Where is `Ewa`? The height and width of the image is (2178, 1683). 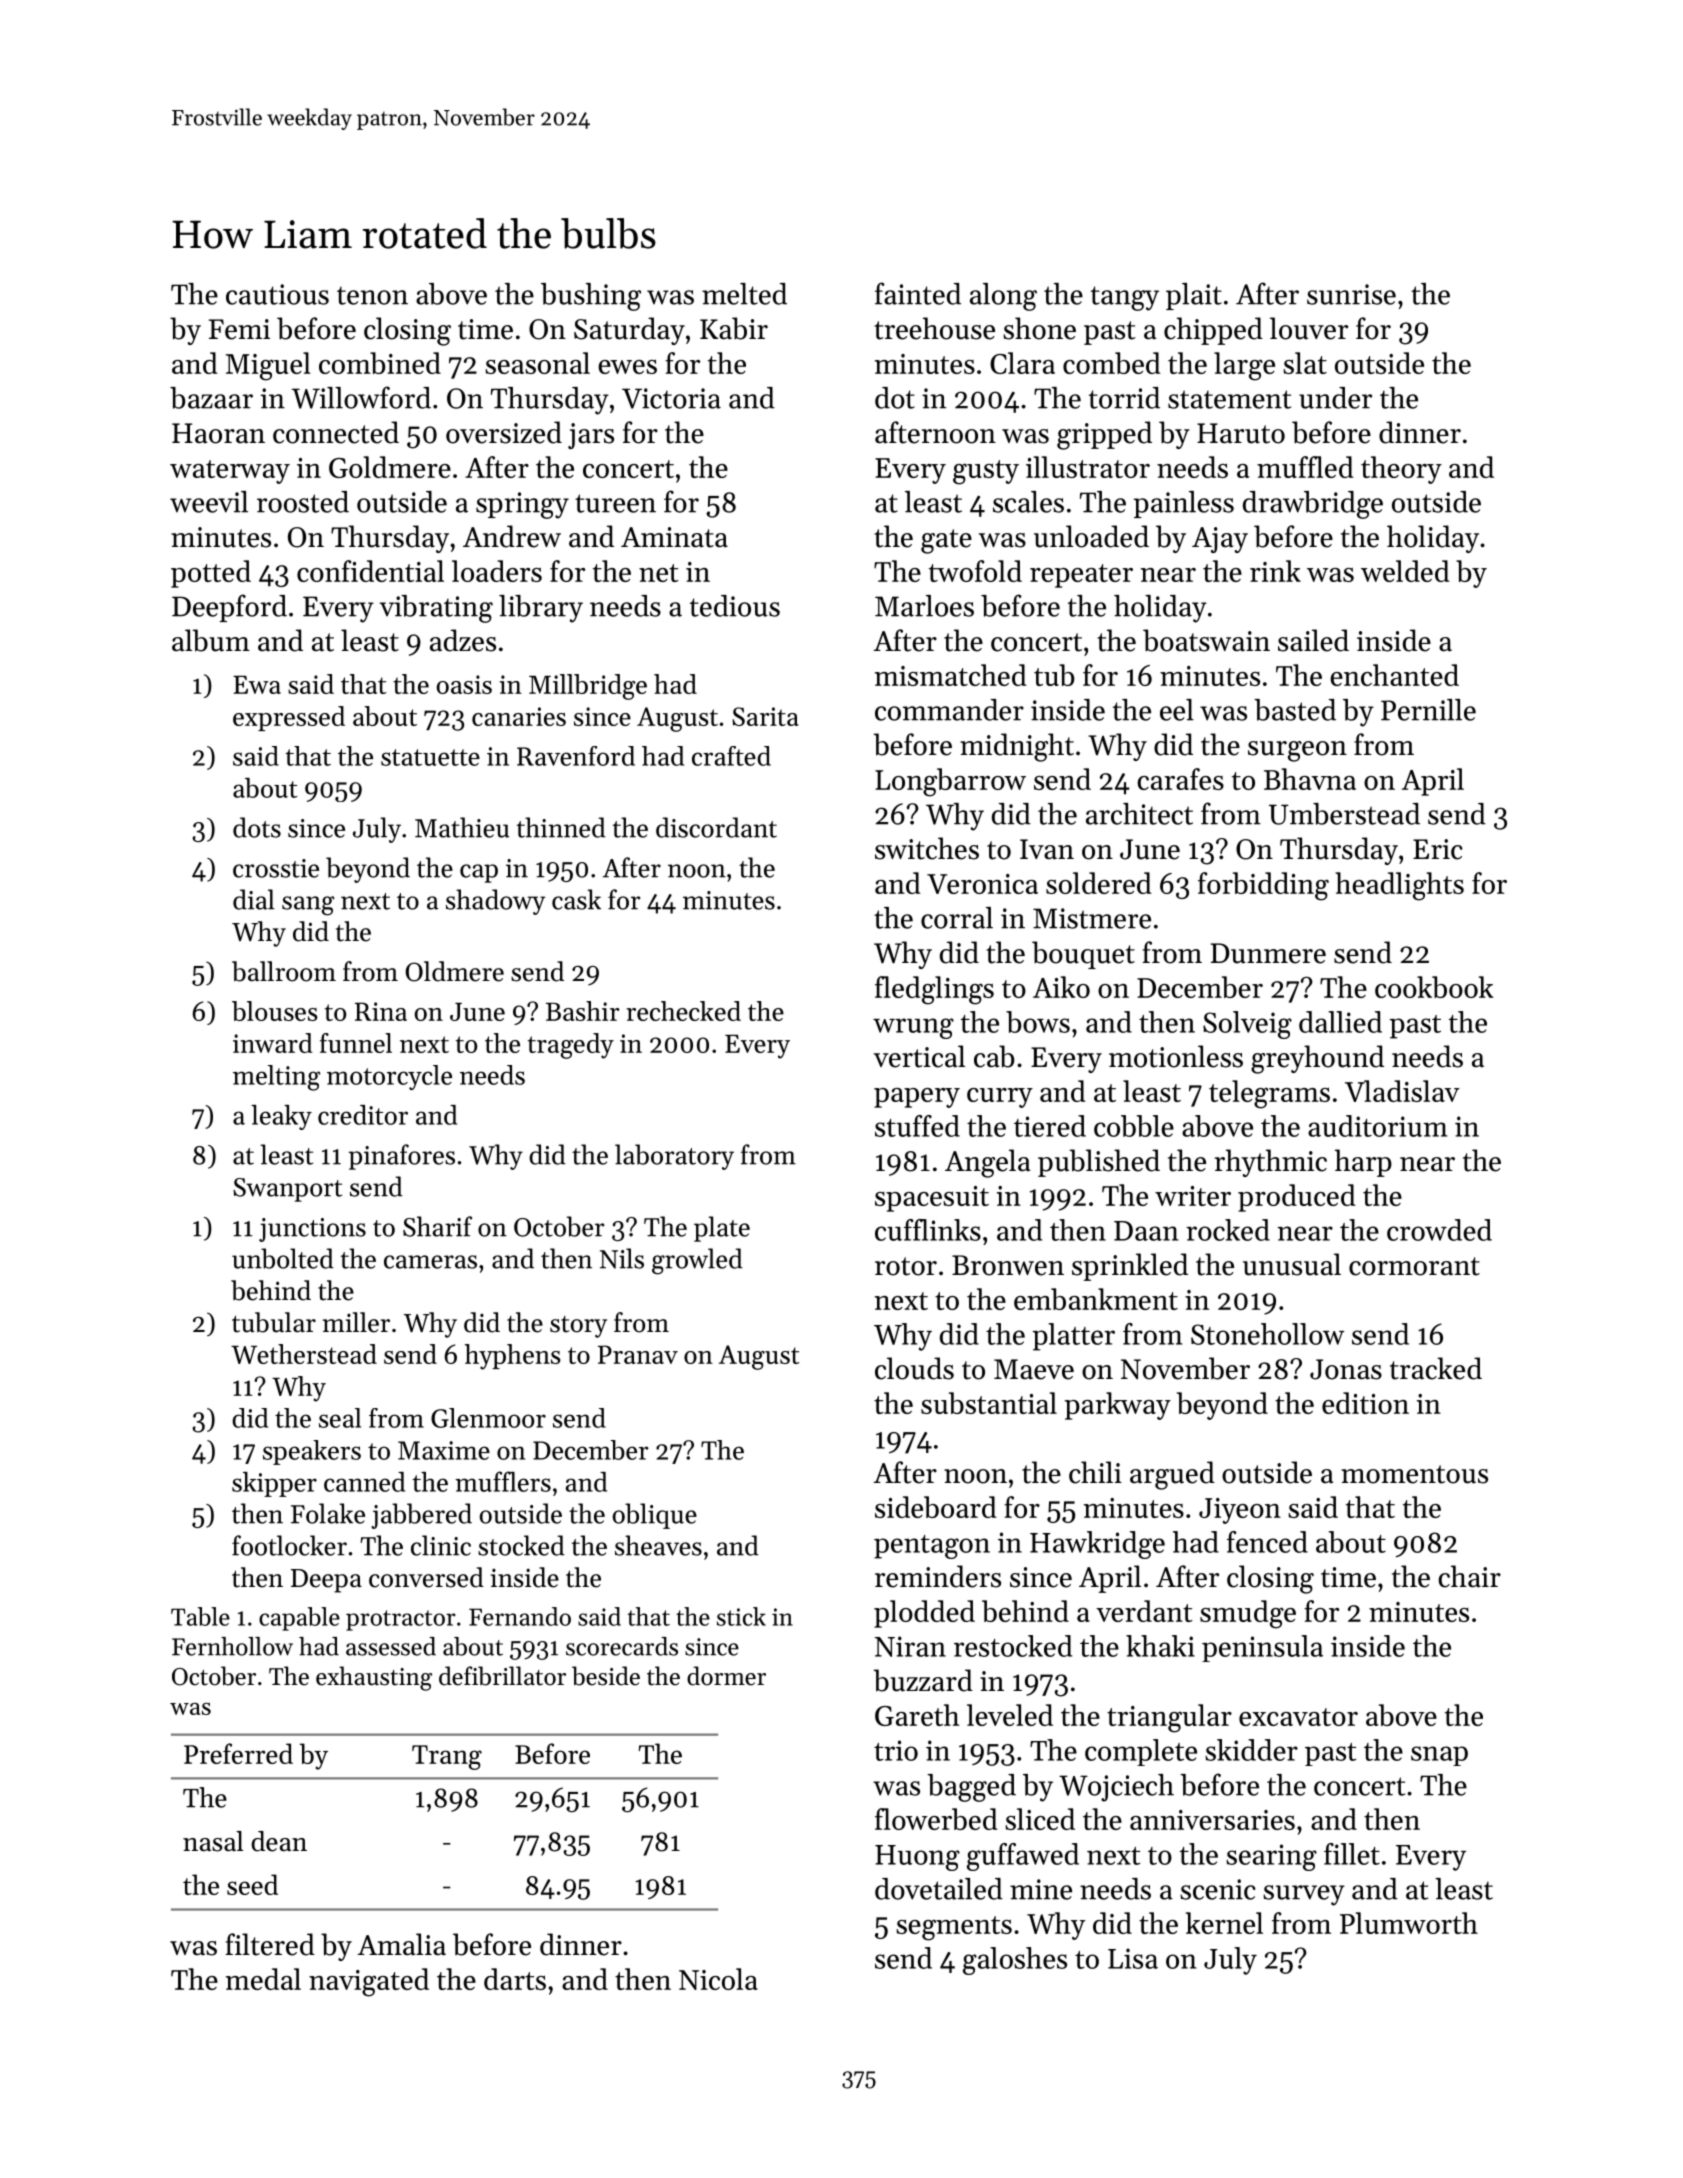 Ewa is located at coordinates (257, 685).
